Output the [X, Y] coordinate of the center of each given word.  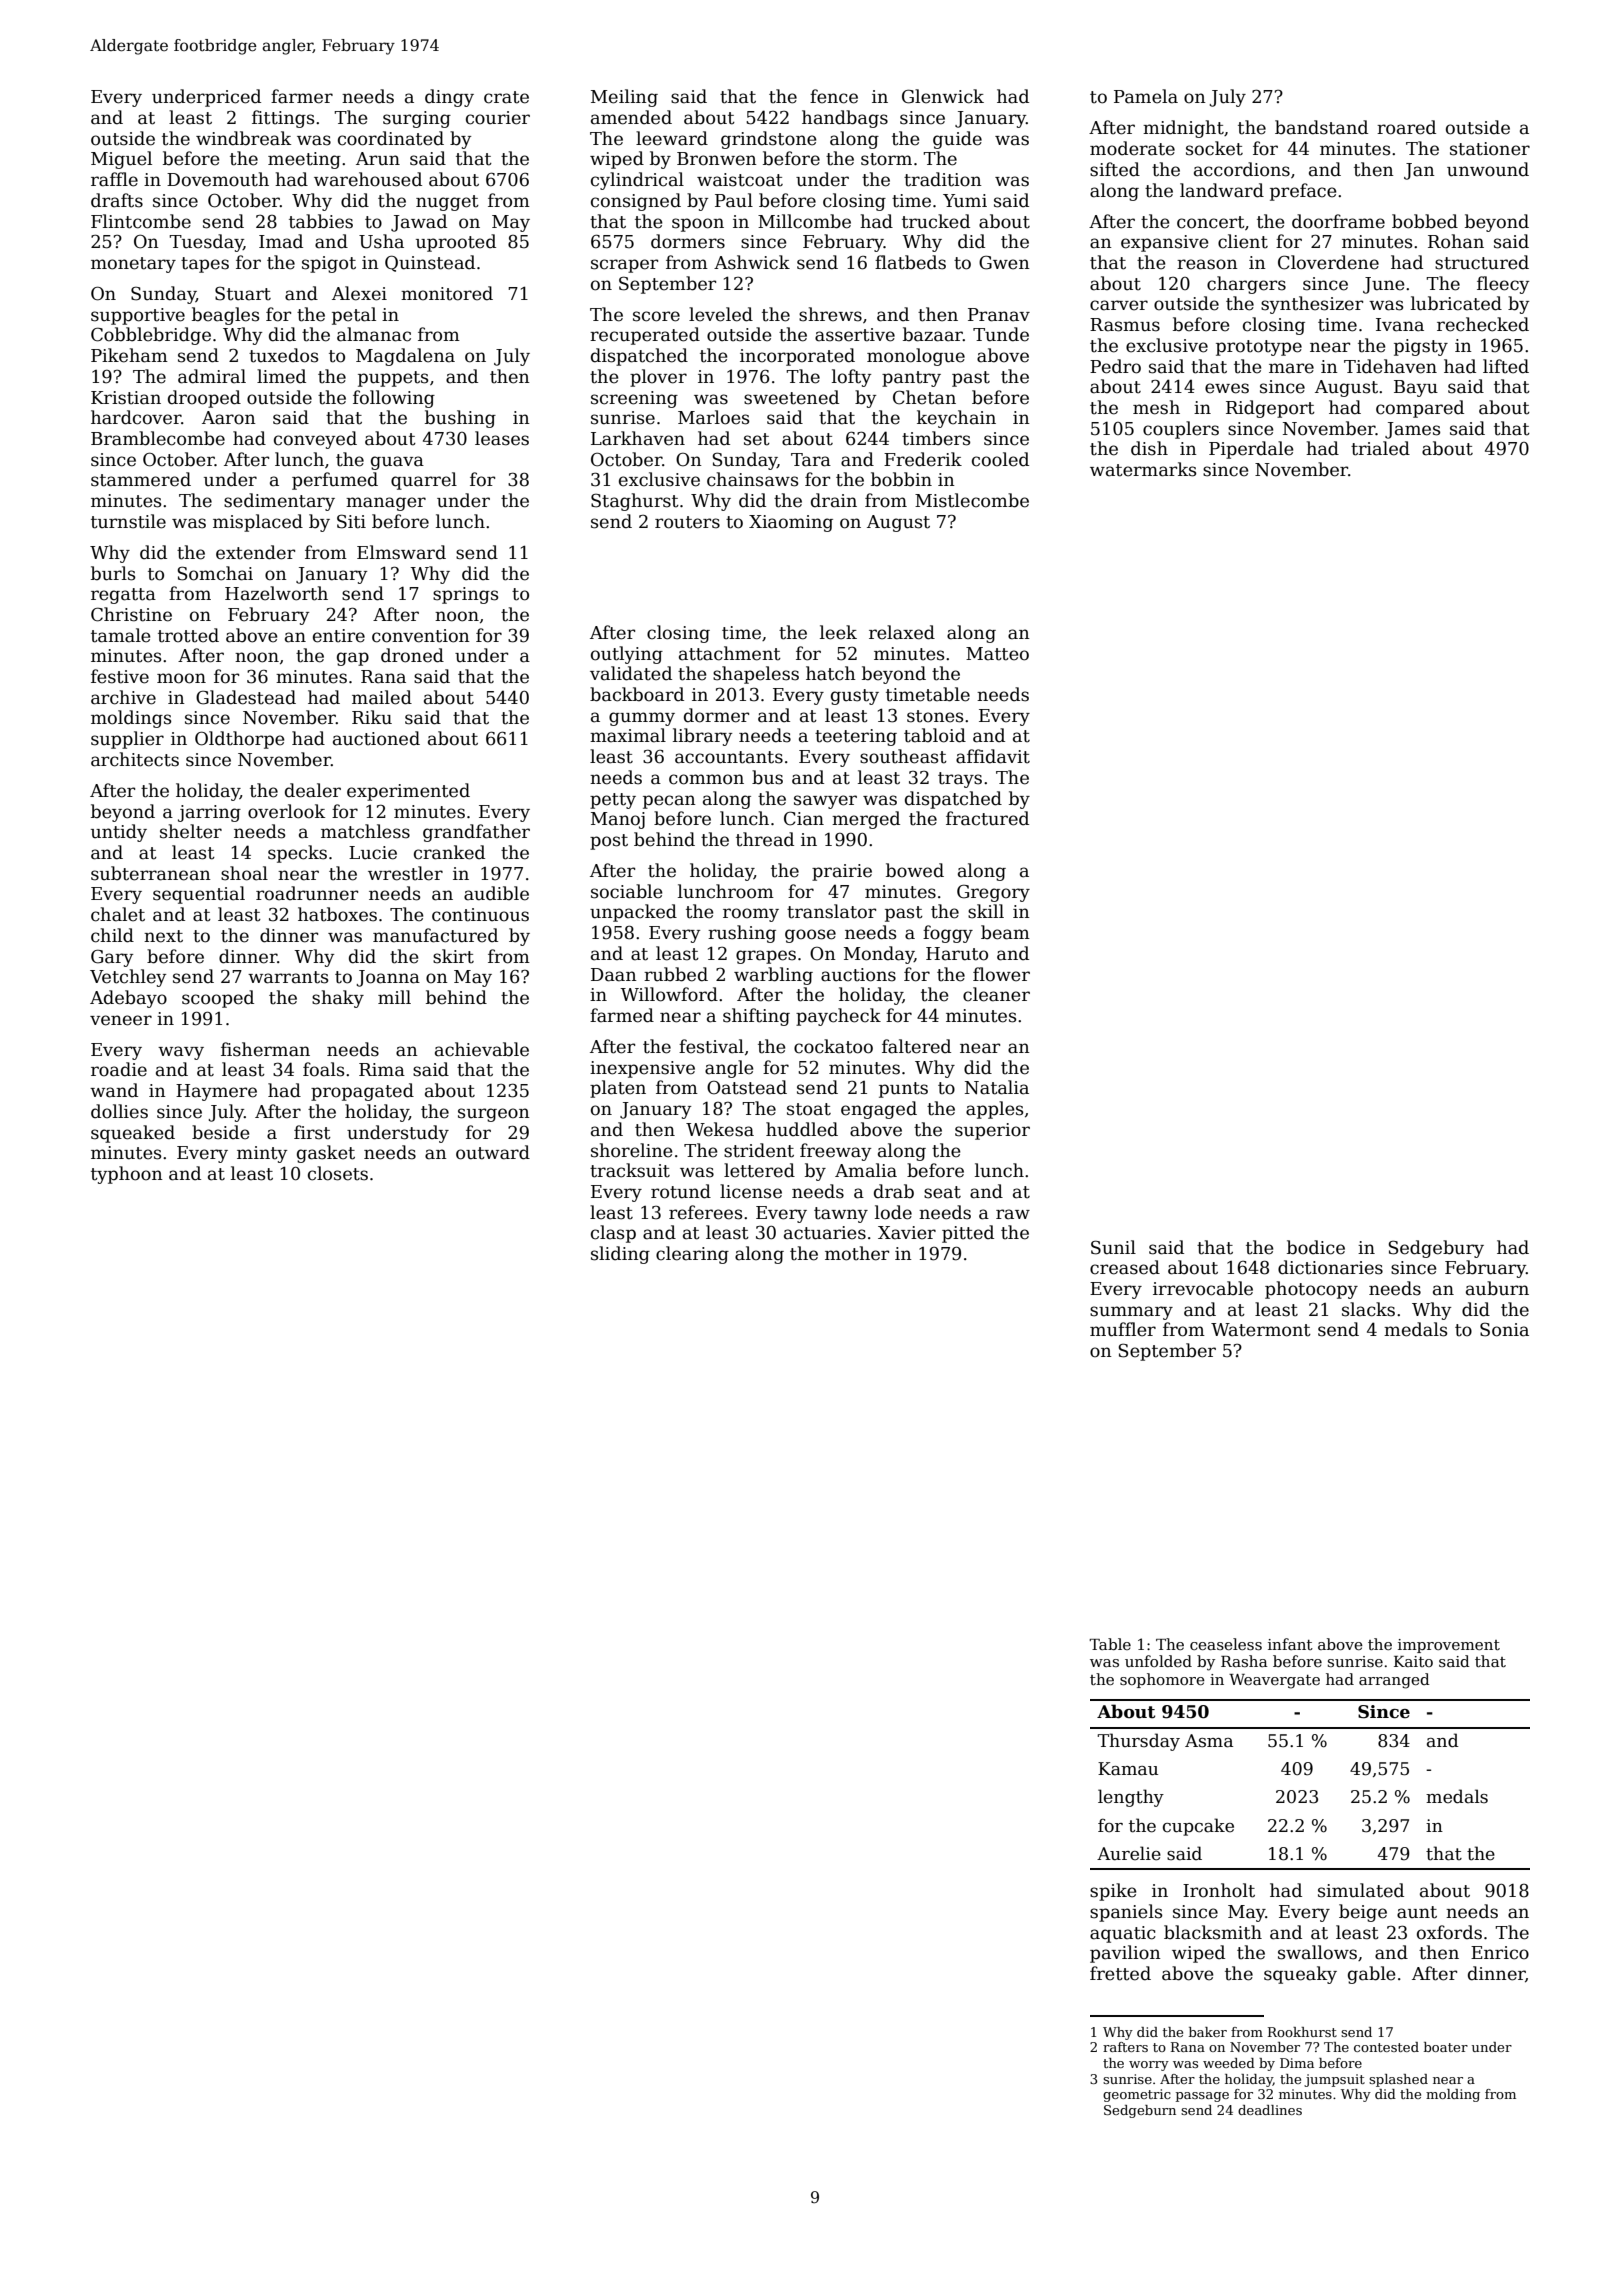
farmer [302, 96]
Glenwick [943, 96]
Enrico [1500, 1953]
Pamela [1146, 96]
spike [1113, 1892]
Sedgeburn [1140, 2111]
